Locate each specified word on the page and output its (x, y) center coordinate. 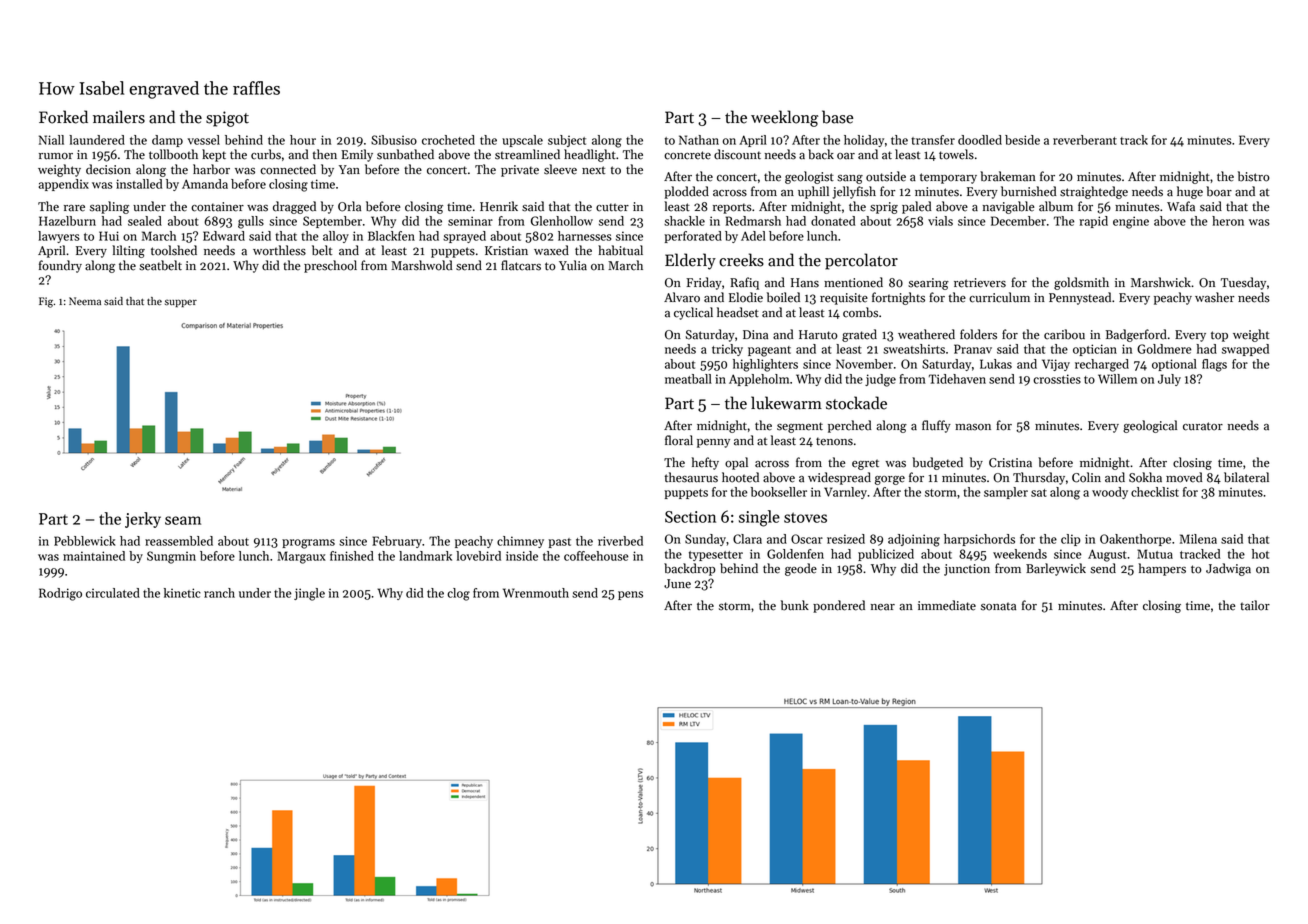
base (837, 117)
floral (679, 440)
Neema (85, 301)
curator (1203, 426)
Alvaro (682, 297)
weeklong (784, 118)
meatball (688, 379)
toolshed (174, 250)
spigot (227, 119)
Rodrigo (60, 594)
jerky (143, 520)
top (1219, 336)
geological (1150, 426)
